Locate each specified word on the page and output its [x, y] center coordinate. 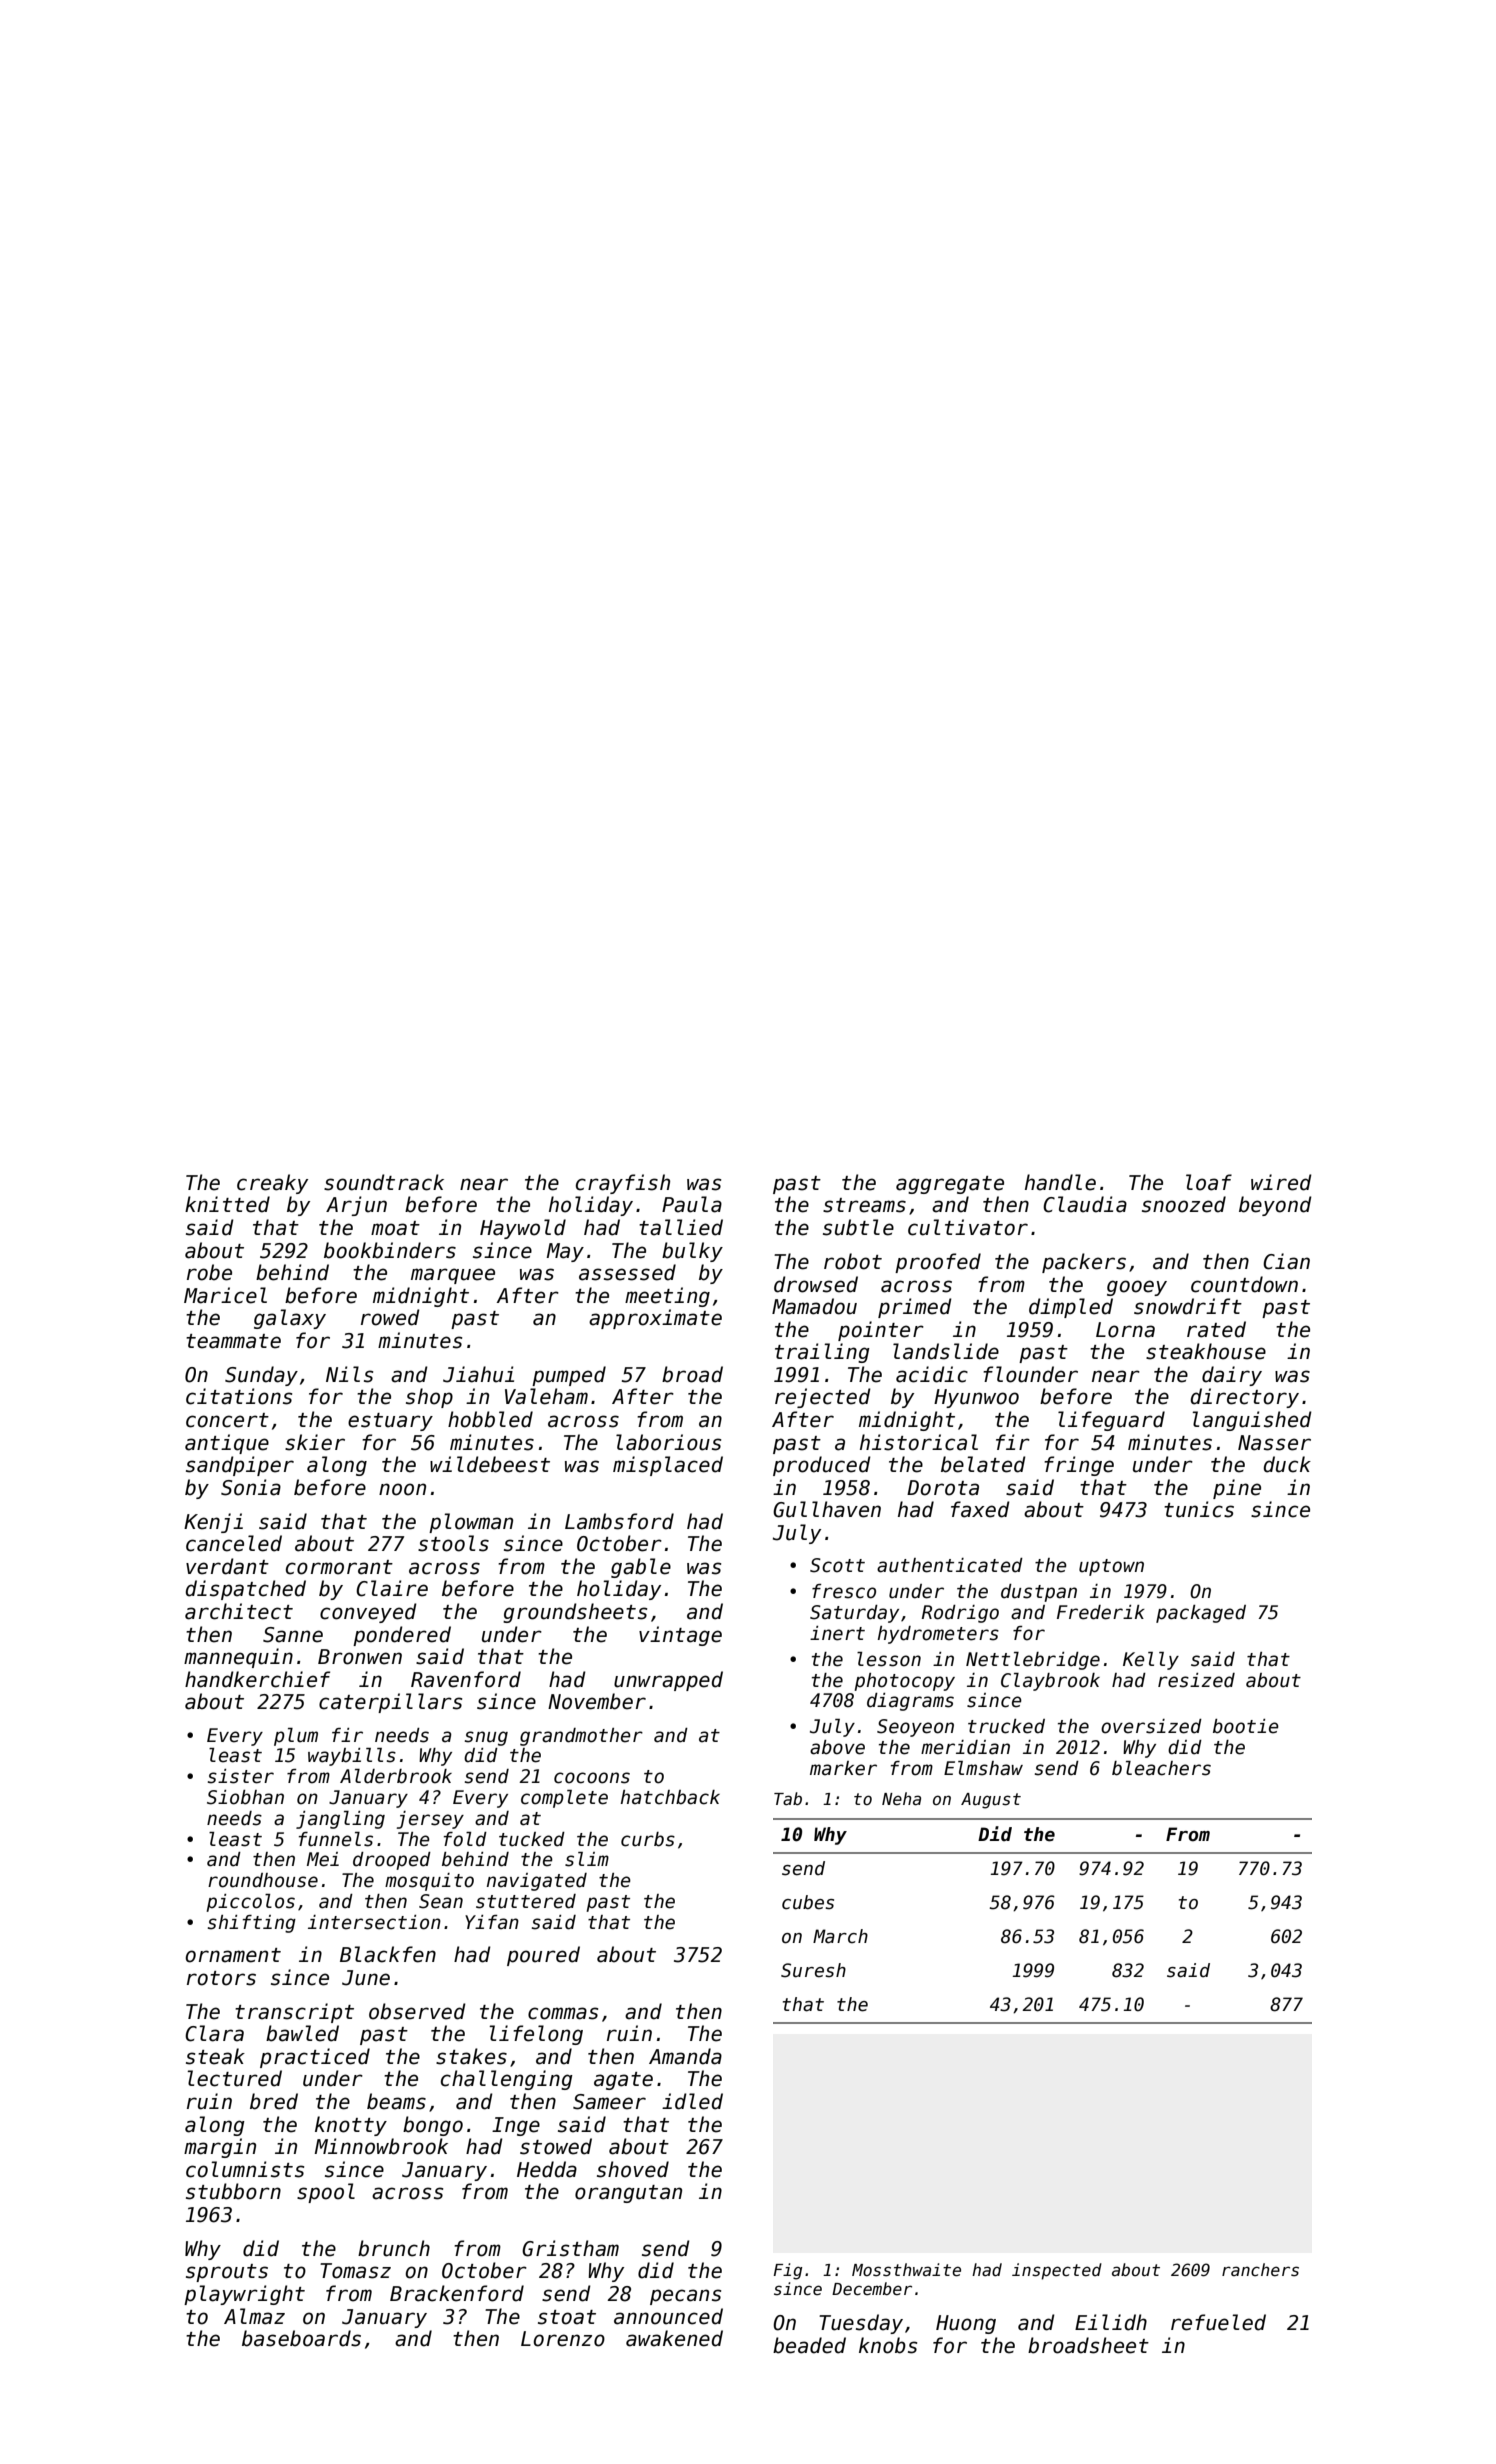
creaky [272, 1184]
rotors [221, 1978]
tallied [681, 1227]
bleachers [1161, 1768]
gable [641, 1568]
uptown [1111, 1567]
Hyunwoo [976, 1398]
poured [543, 1956]
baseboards [301, 2338]
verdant [227, 1566]
